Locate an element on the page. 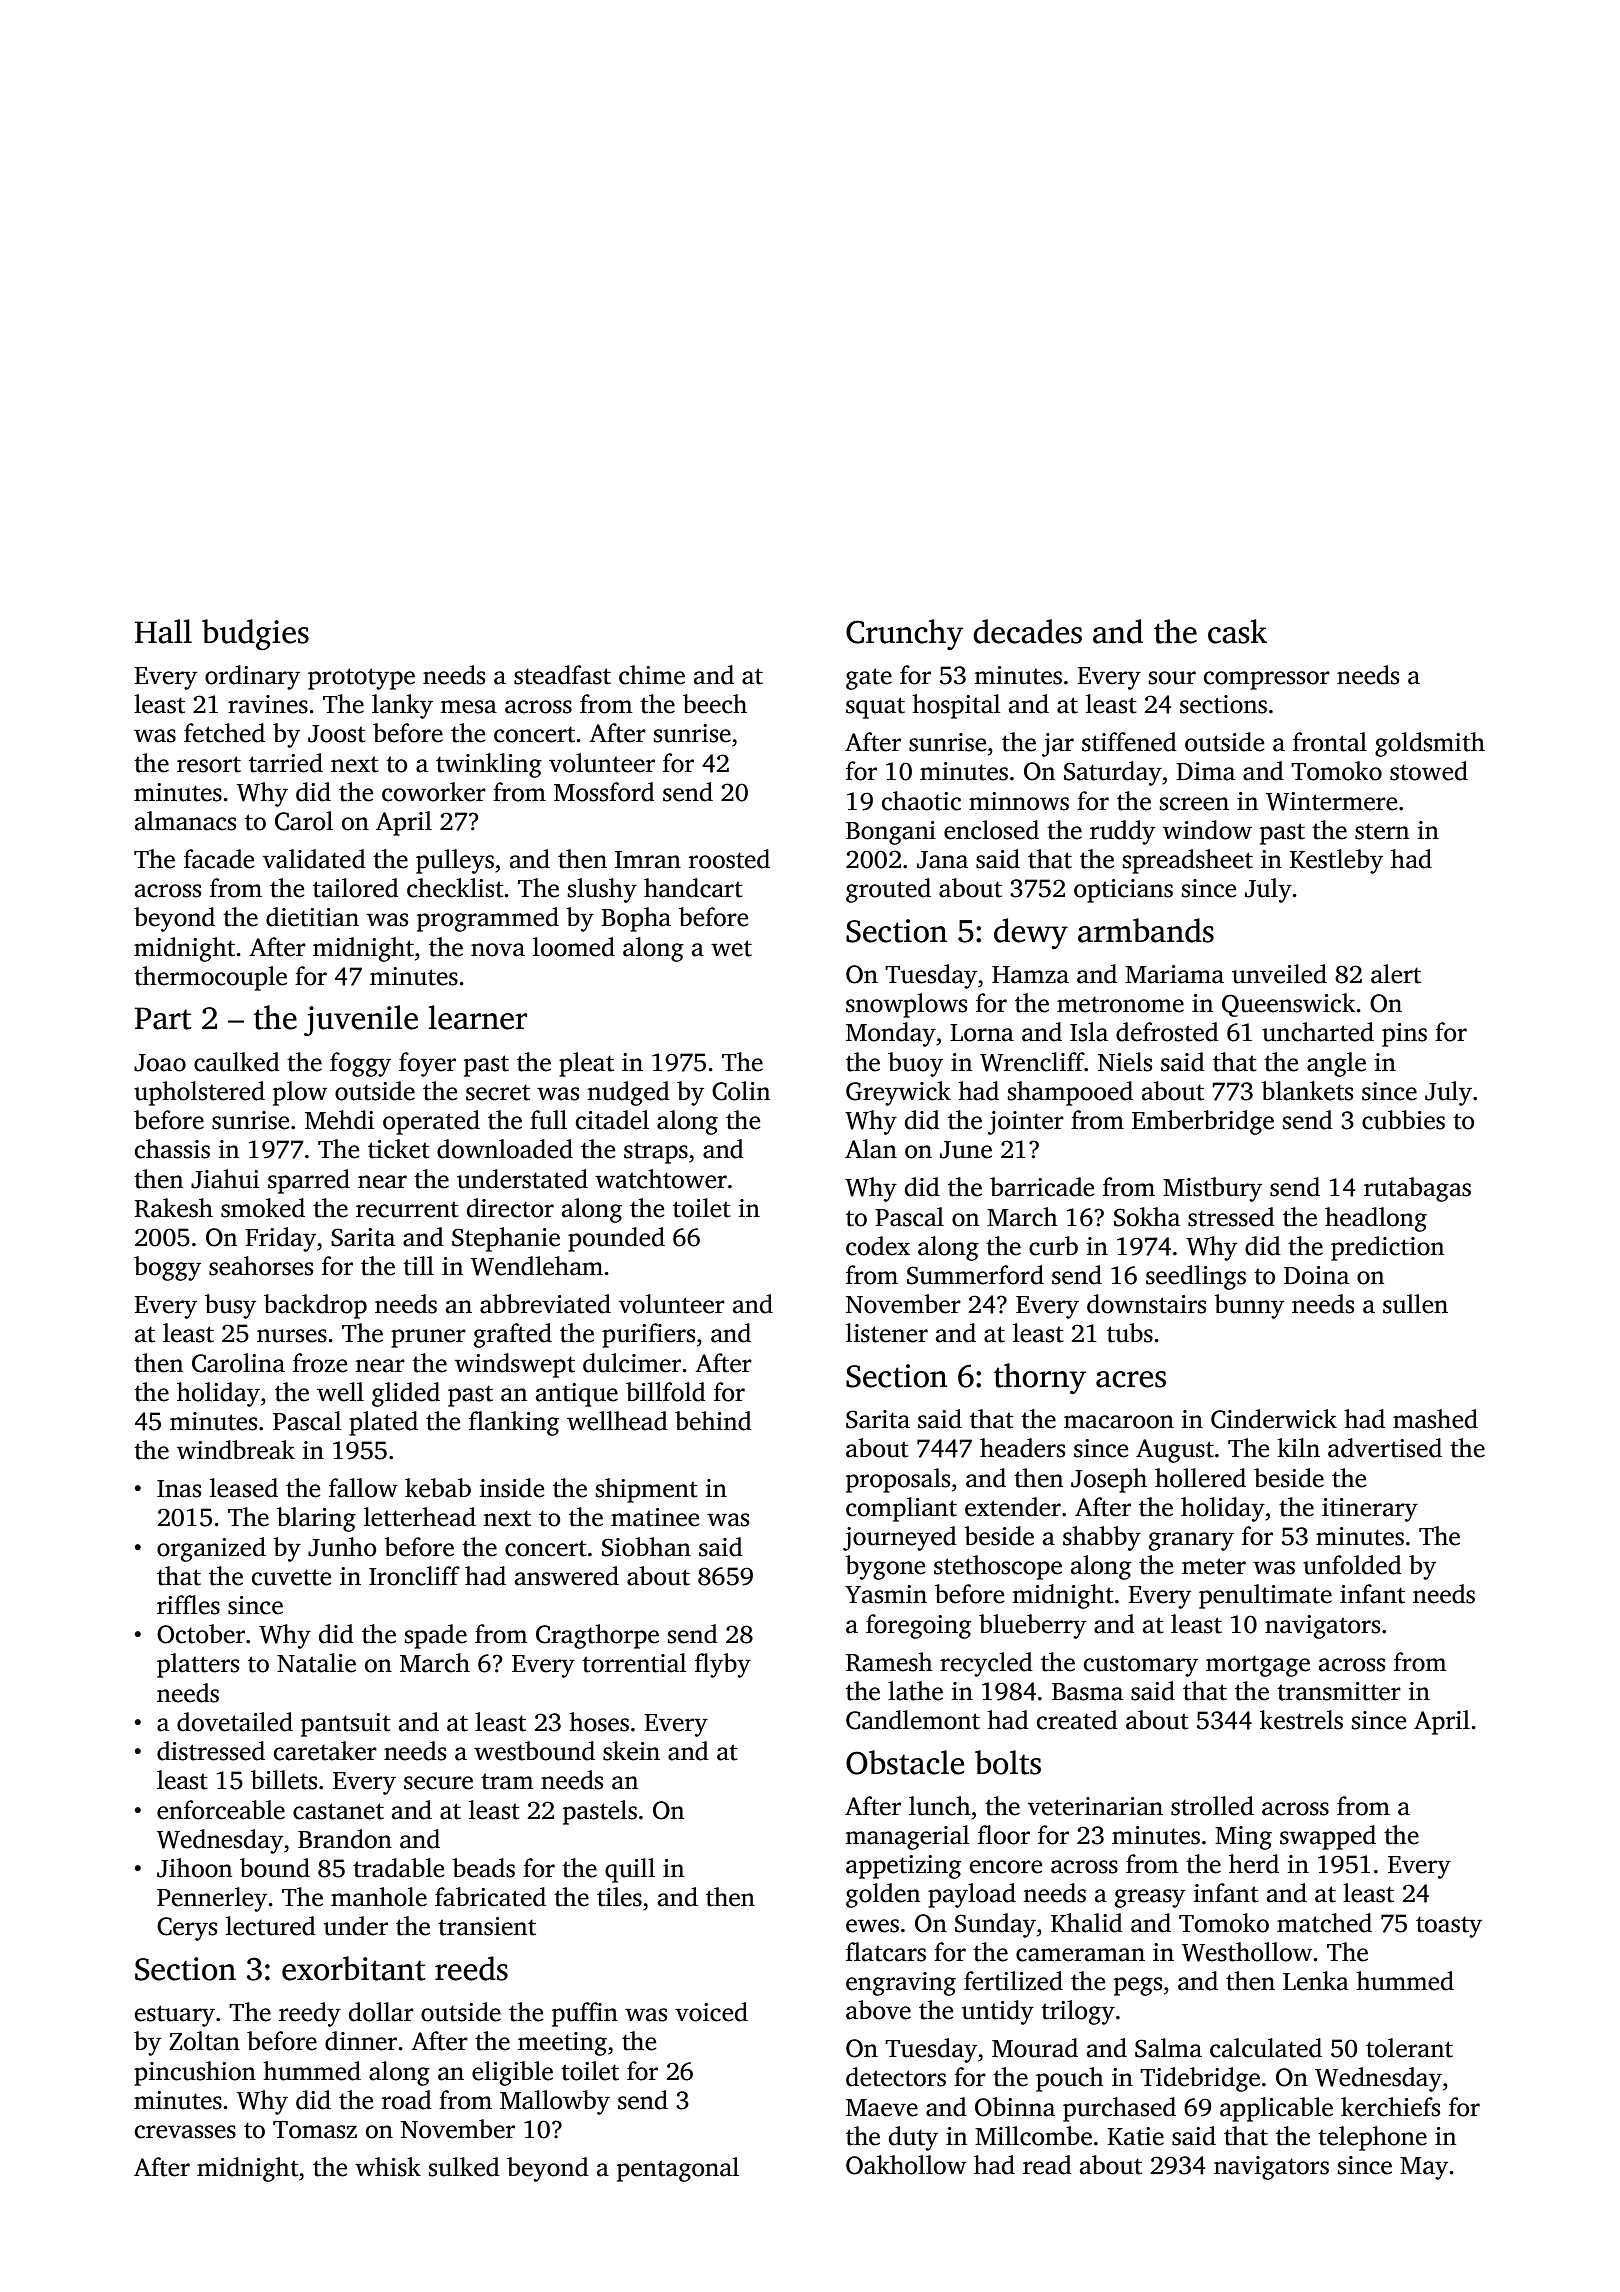  watchtower is located at coordinates (661, 1179).
